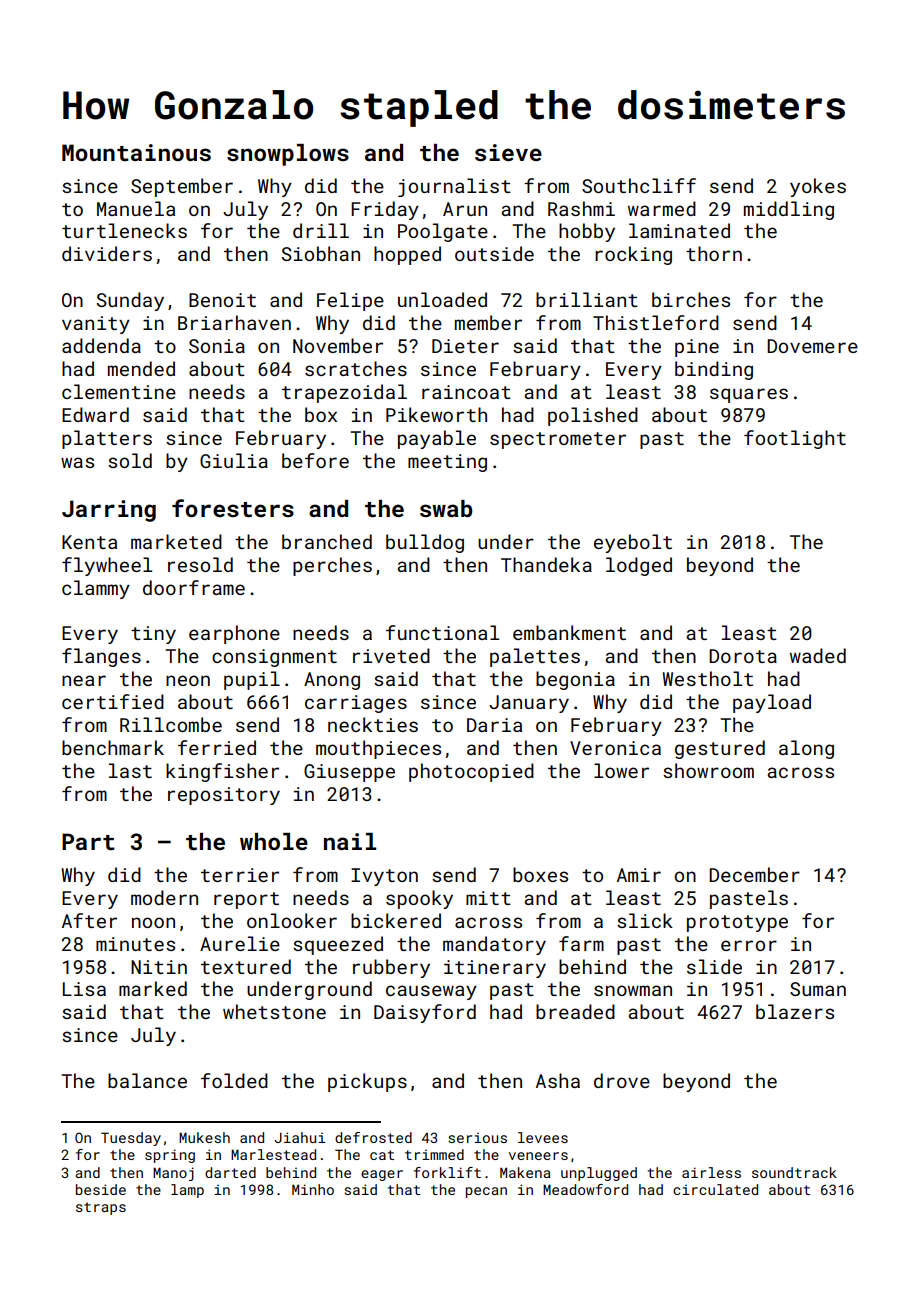  Describe the element at coordinates (486, 1192) in the document. I see `pecan` at that location.
